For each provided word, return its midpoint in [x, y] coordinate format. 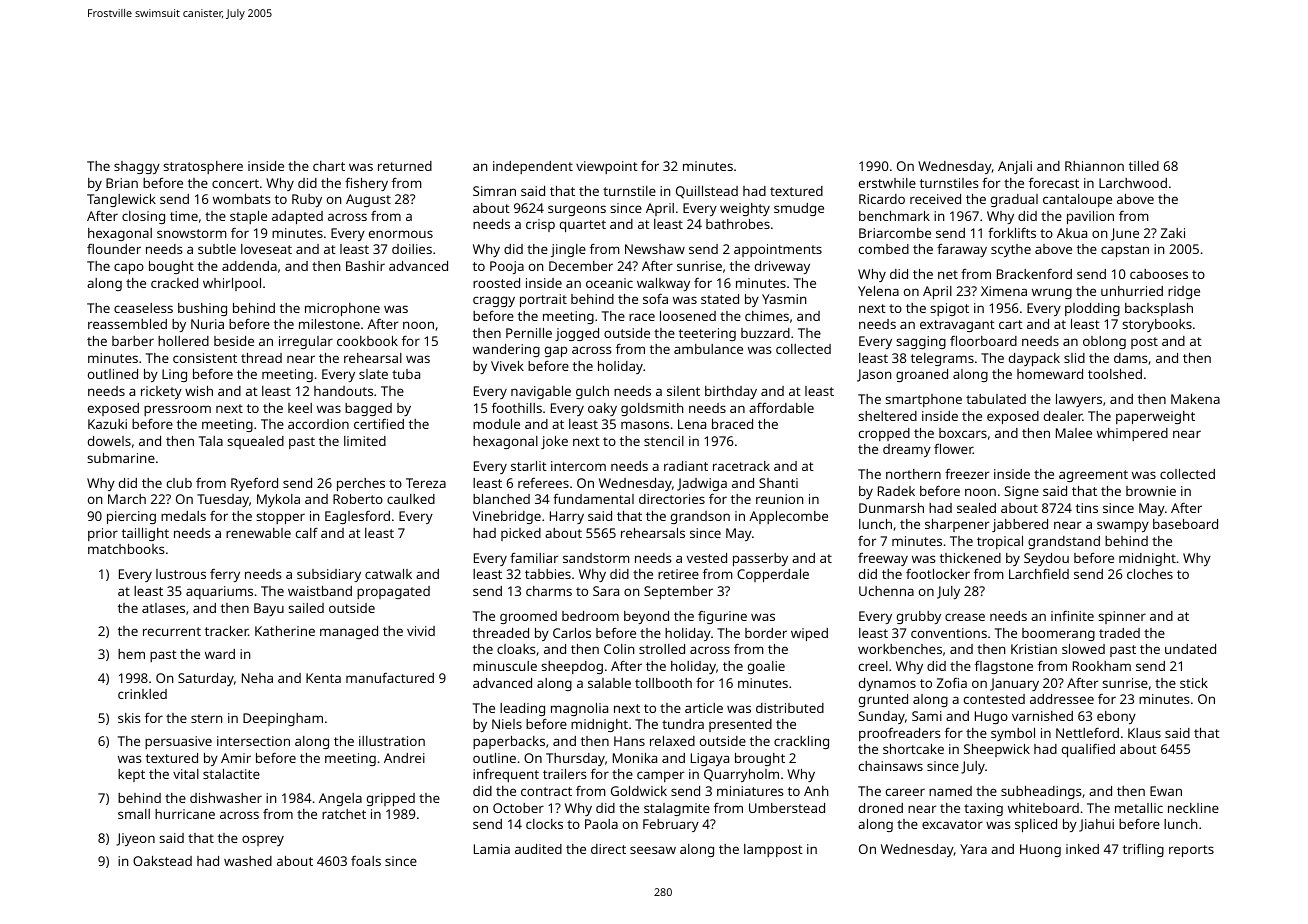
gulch [592, 392]
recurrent [172, 631]
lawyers [1079, 400]
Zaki [1173, 233]
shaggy [137, 167]
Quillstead [707, 192]
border [766, 633]
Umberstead [787, 808]
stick [1194, 683]
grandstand [1064, 542]
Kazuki [107, 424]
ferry [225, 575]
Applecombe [788, 517]
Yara [973, 849]
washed [248, 861]
